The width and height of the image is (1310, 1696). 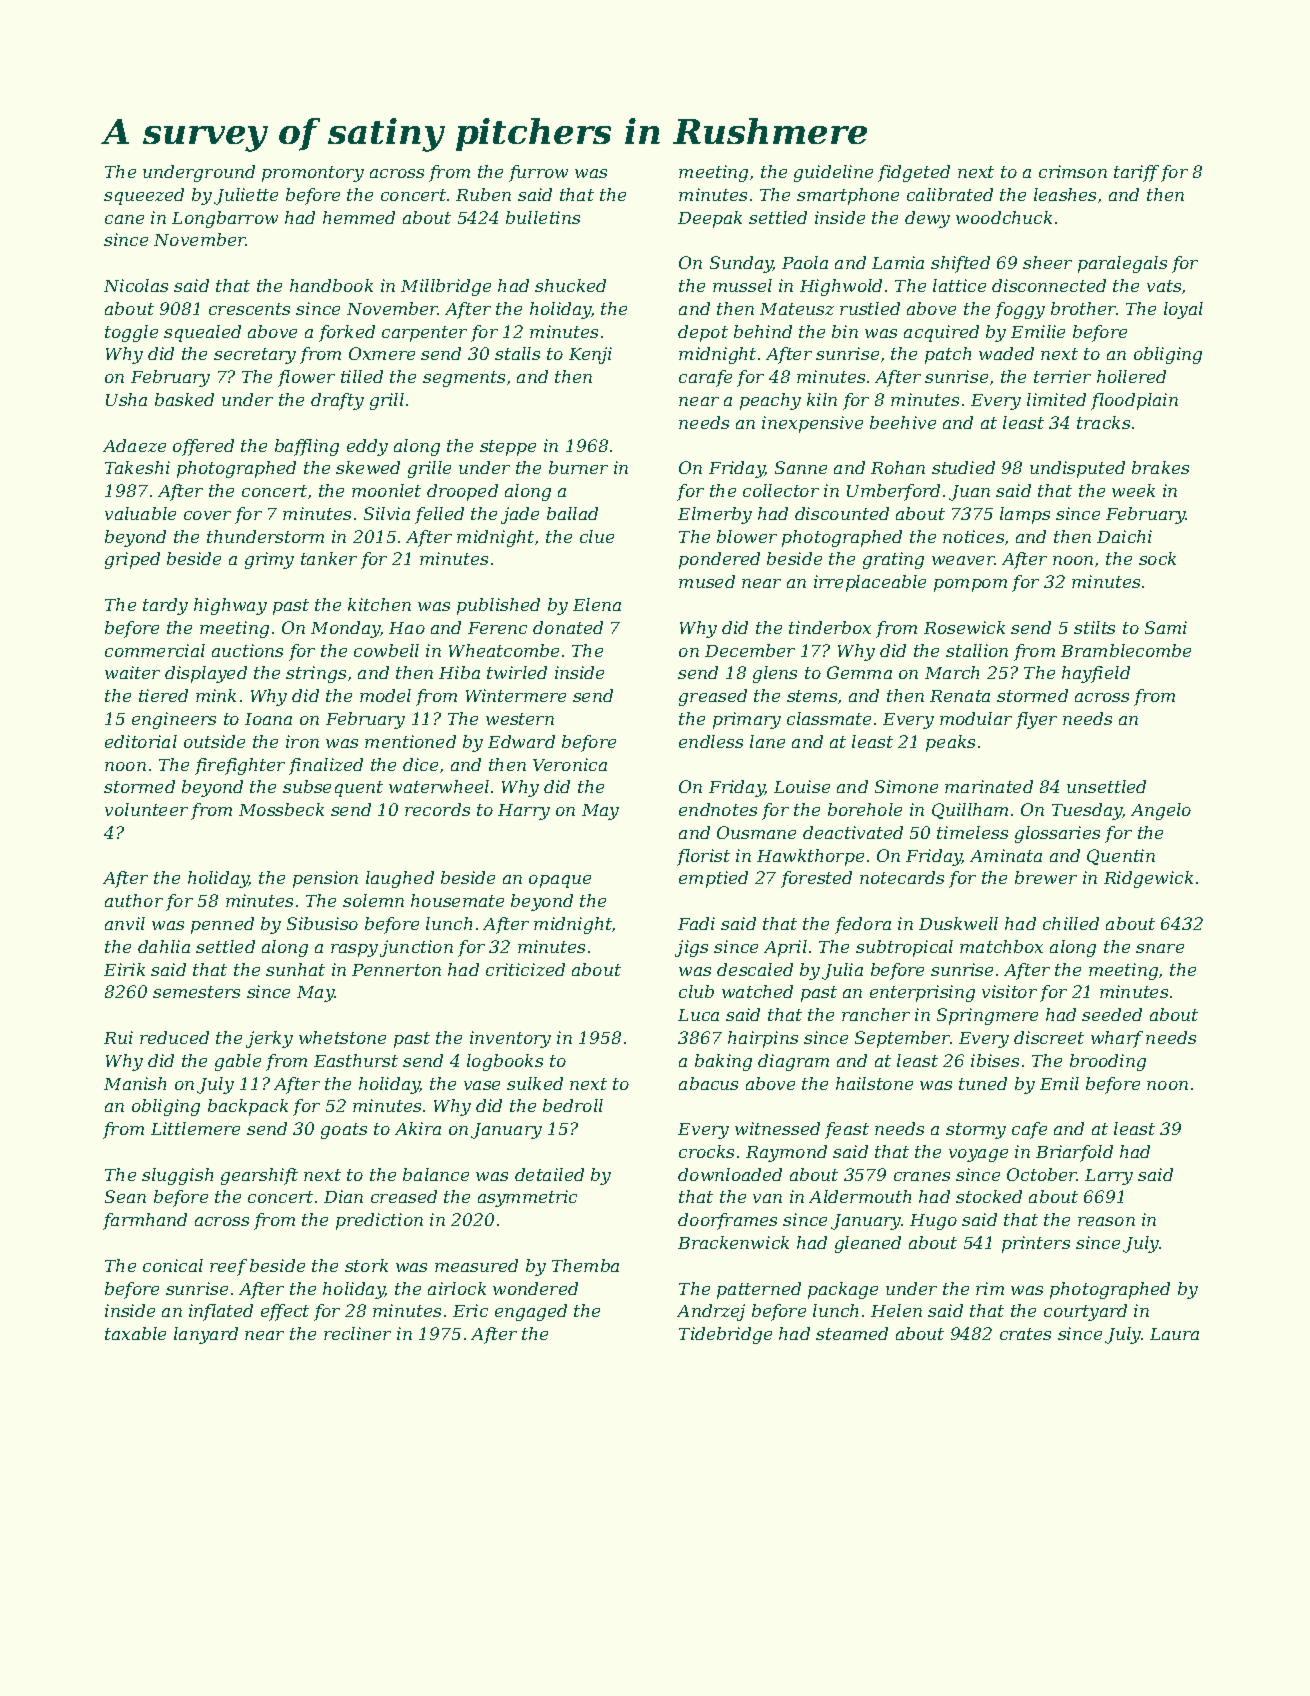 What do you see at coordinates (933, 1222) in the image?
I see `Hugo` at bounding box center [933, 1222].
